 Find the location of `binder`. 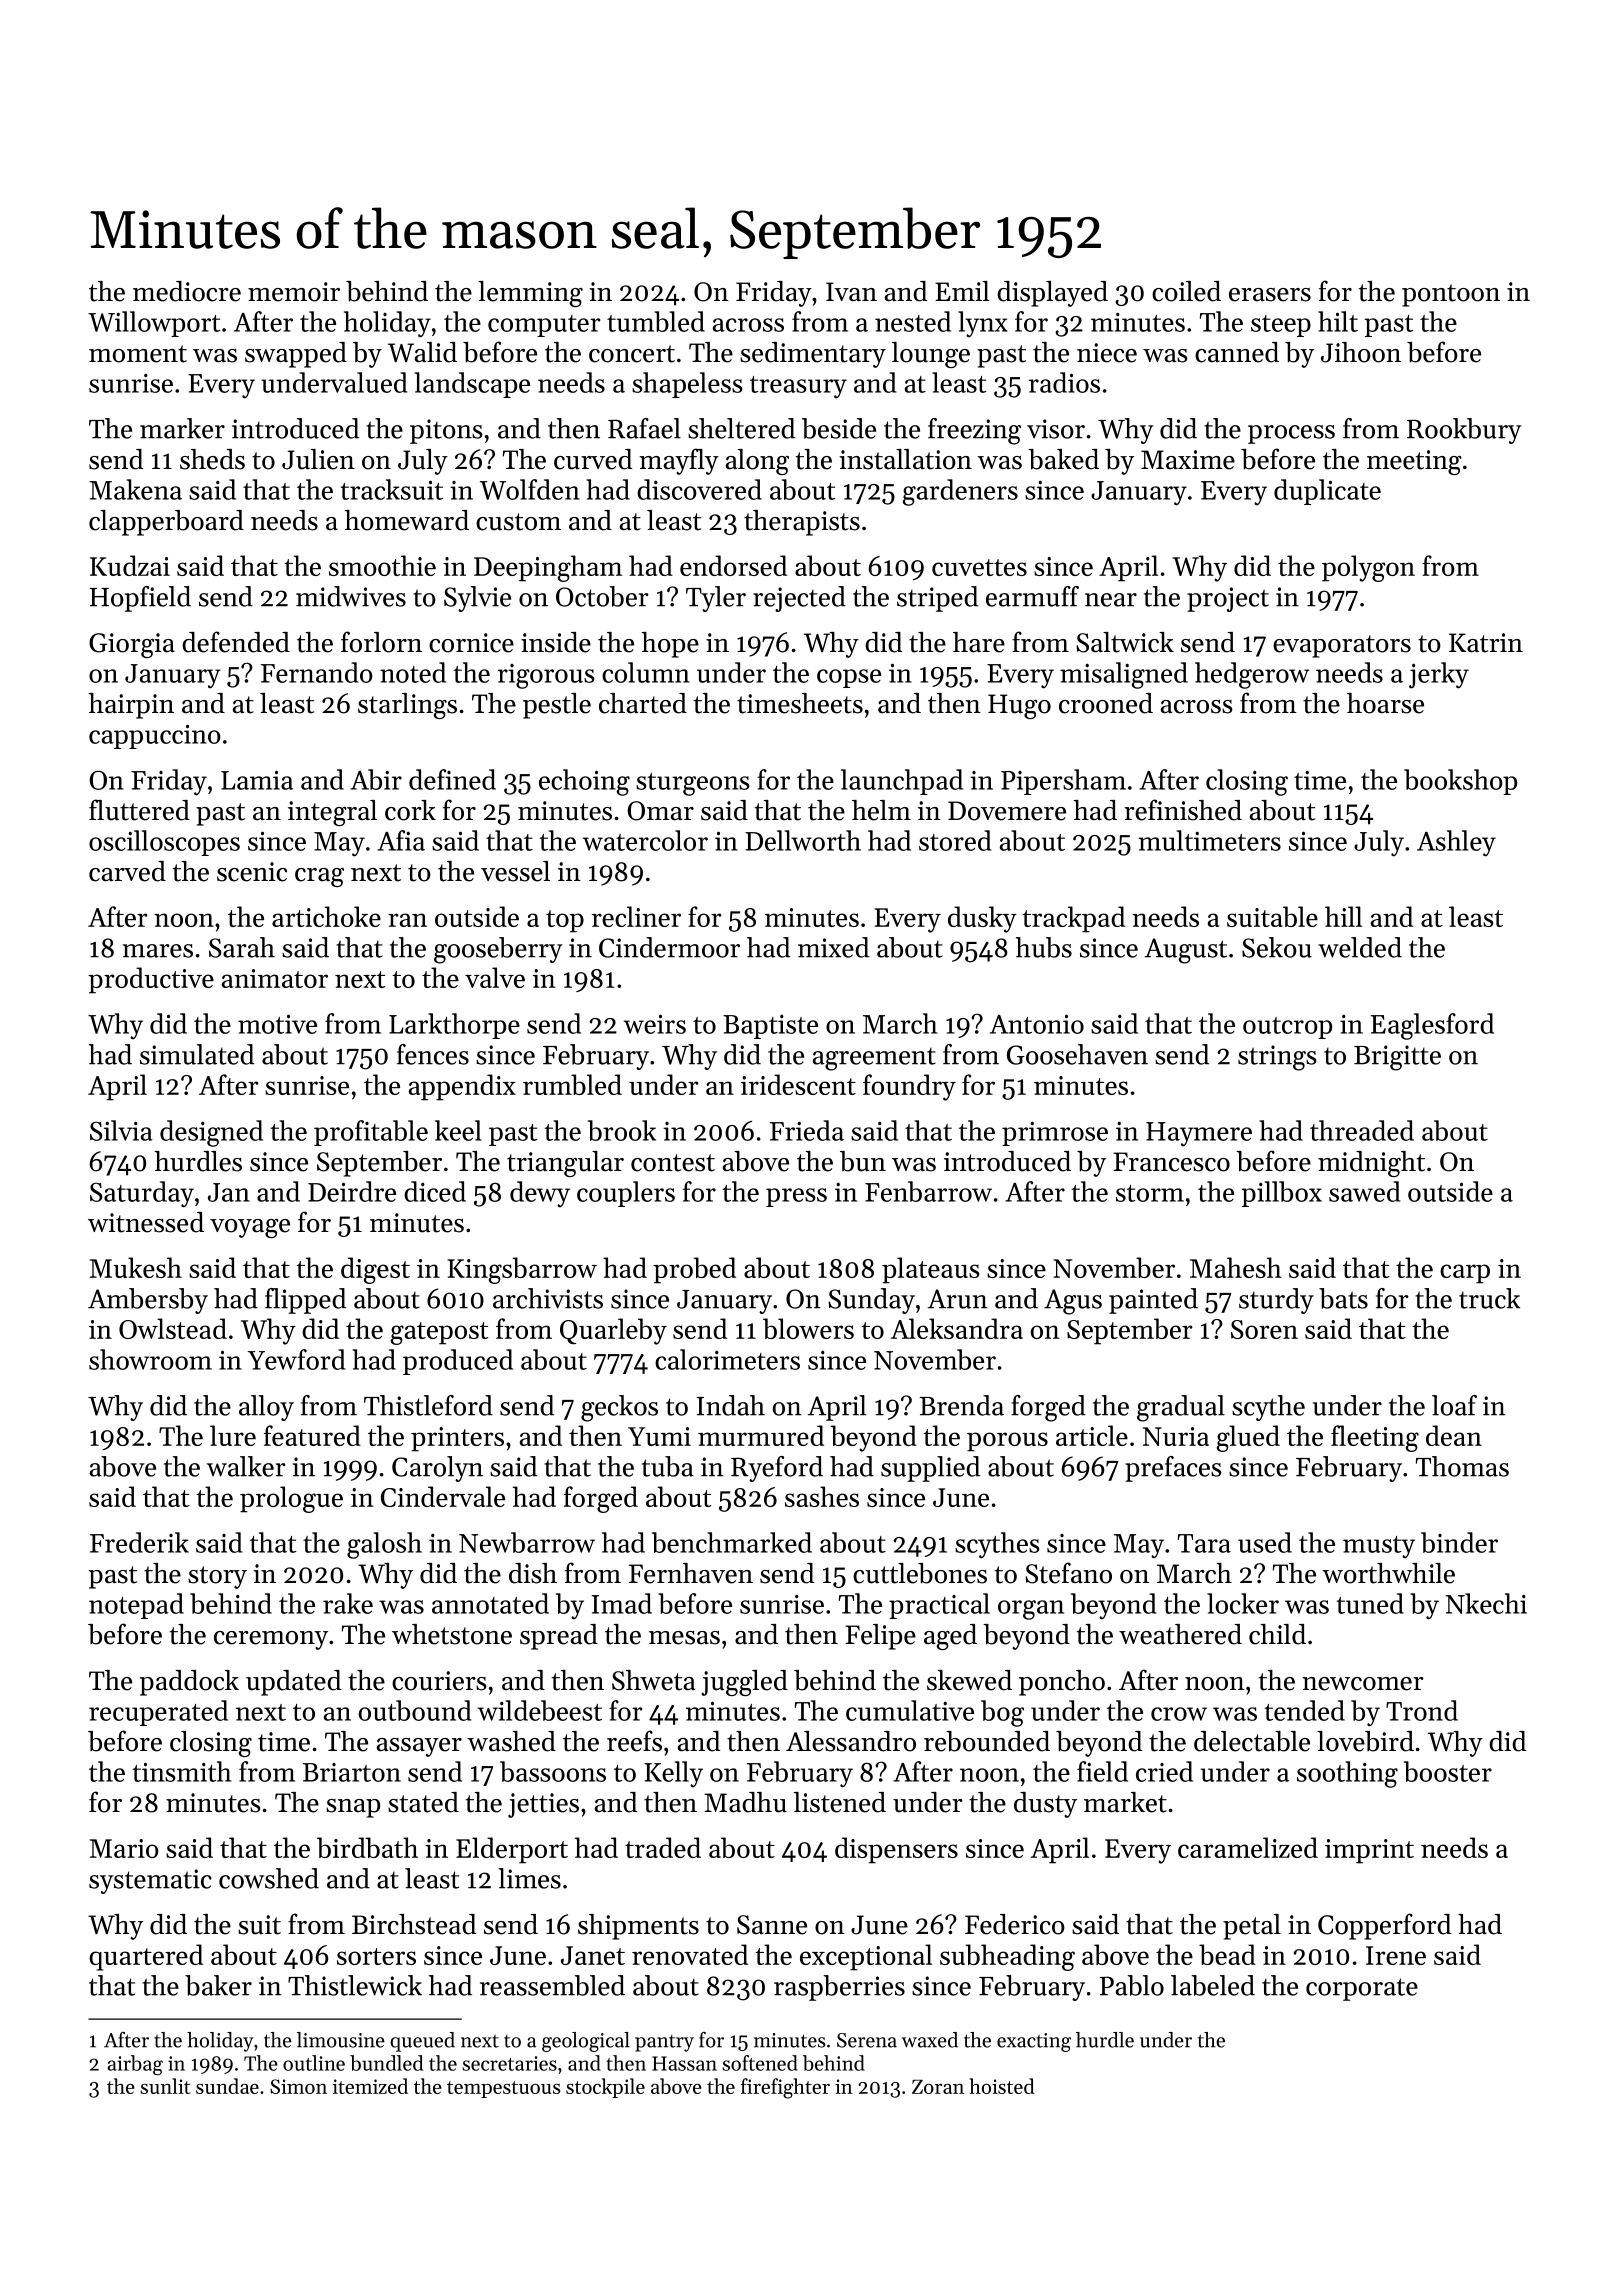

binder is located at coordinates (1459, 1542).
